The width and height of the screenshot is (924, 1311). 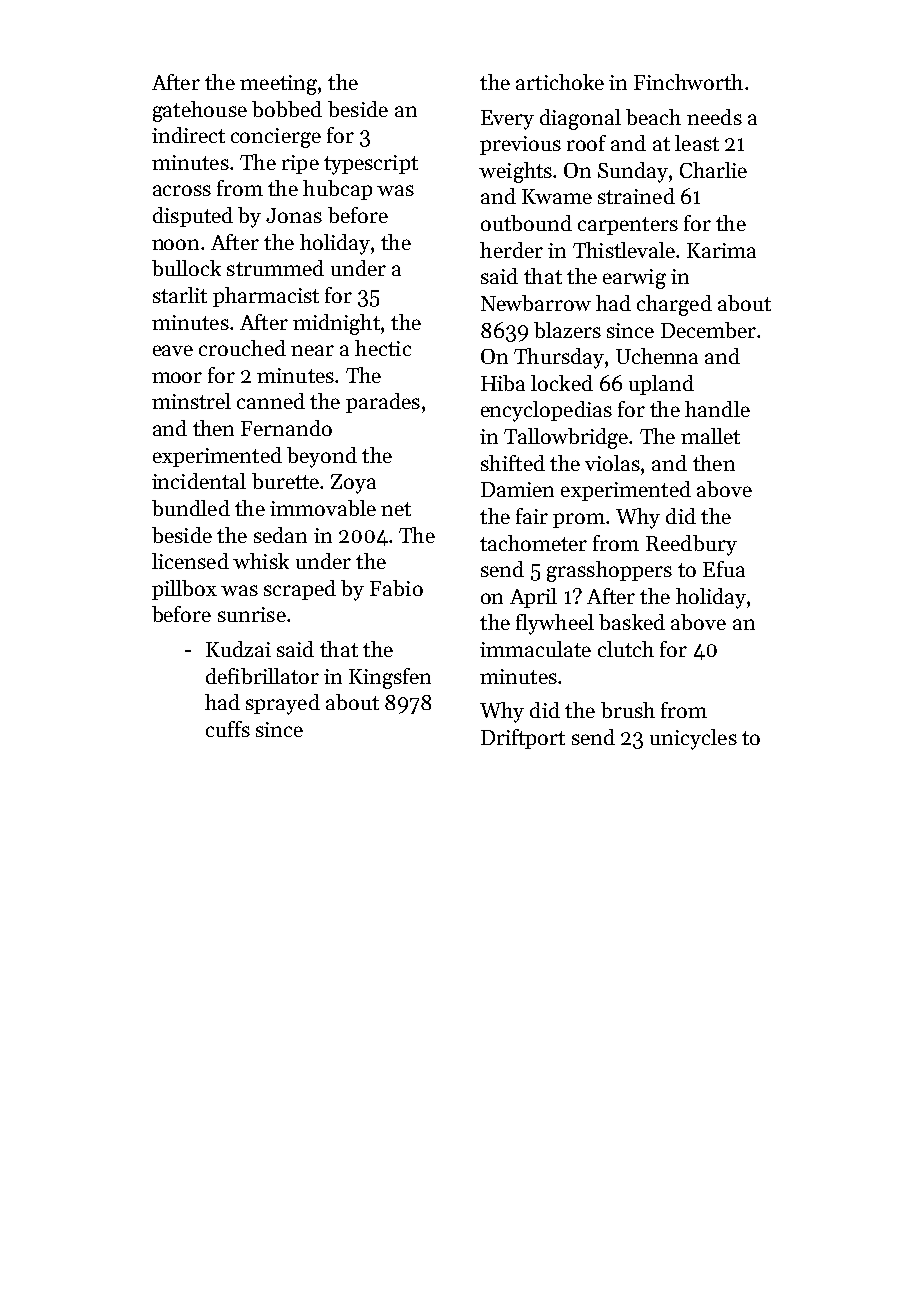 What do you see at coordinates (238, 649) in the screenshot?
I see `Kudzai` at bounding box center [238, 649].
